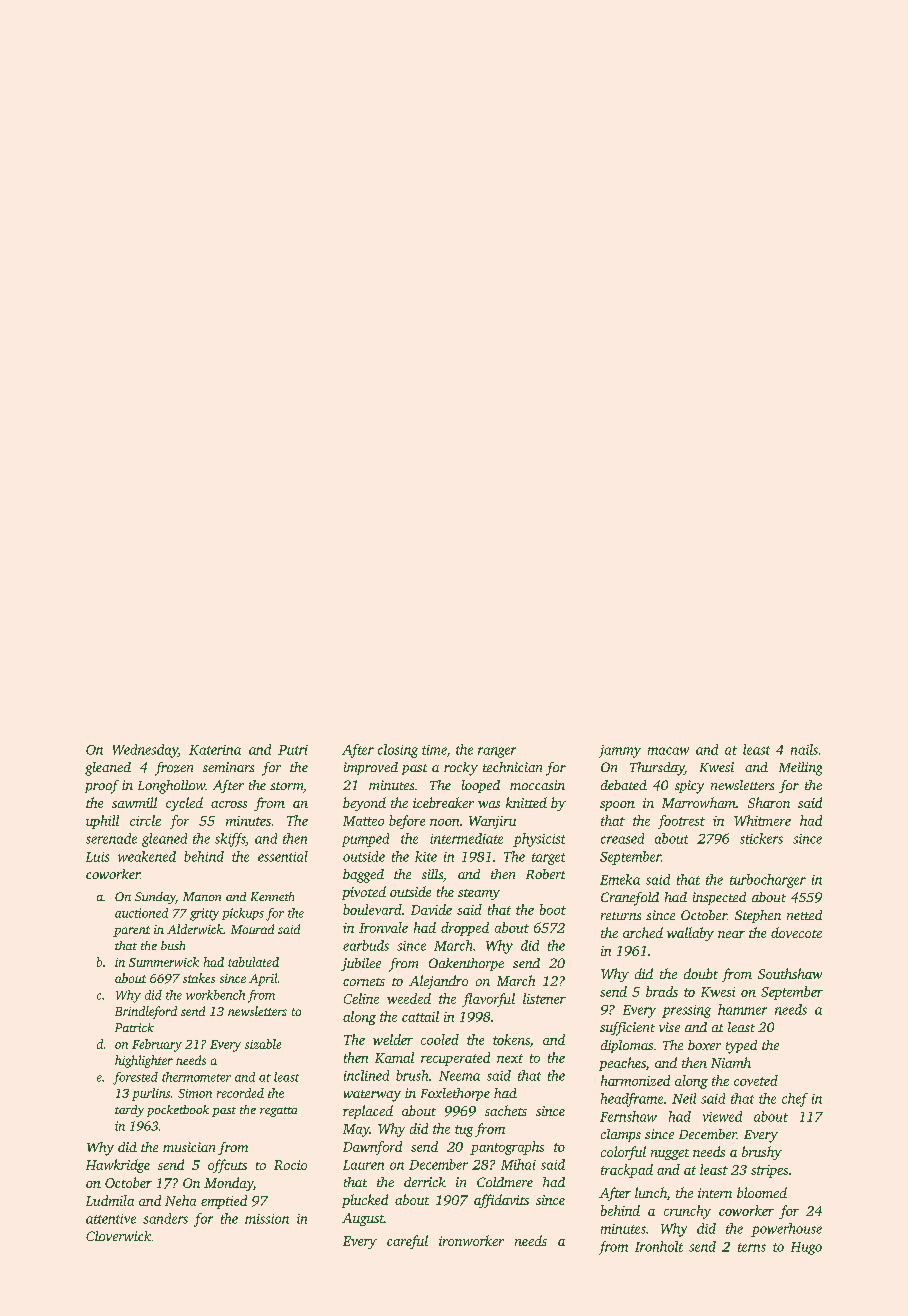 The width and height of the screenshot is (908, 1316). Describe the element at coordinates (722, 1116) in the screenshot. I see `viewed` at that location.
